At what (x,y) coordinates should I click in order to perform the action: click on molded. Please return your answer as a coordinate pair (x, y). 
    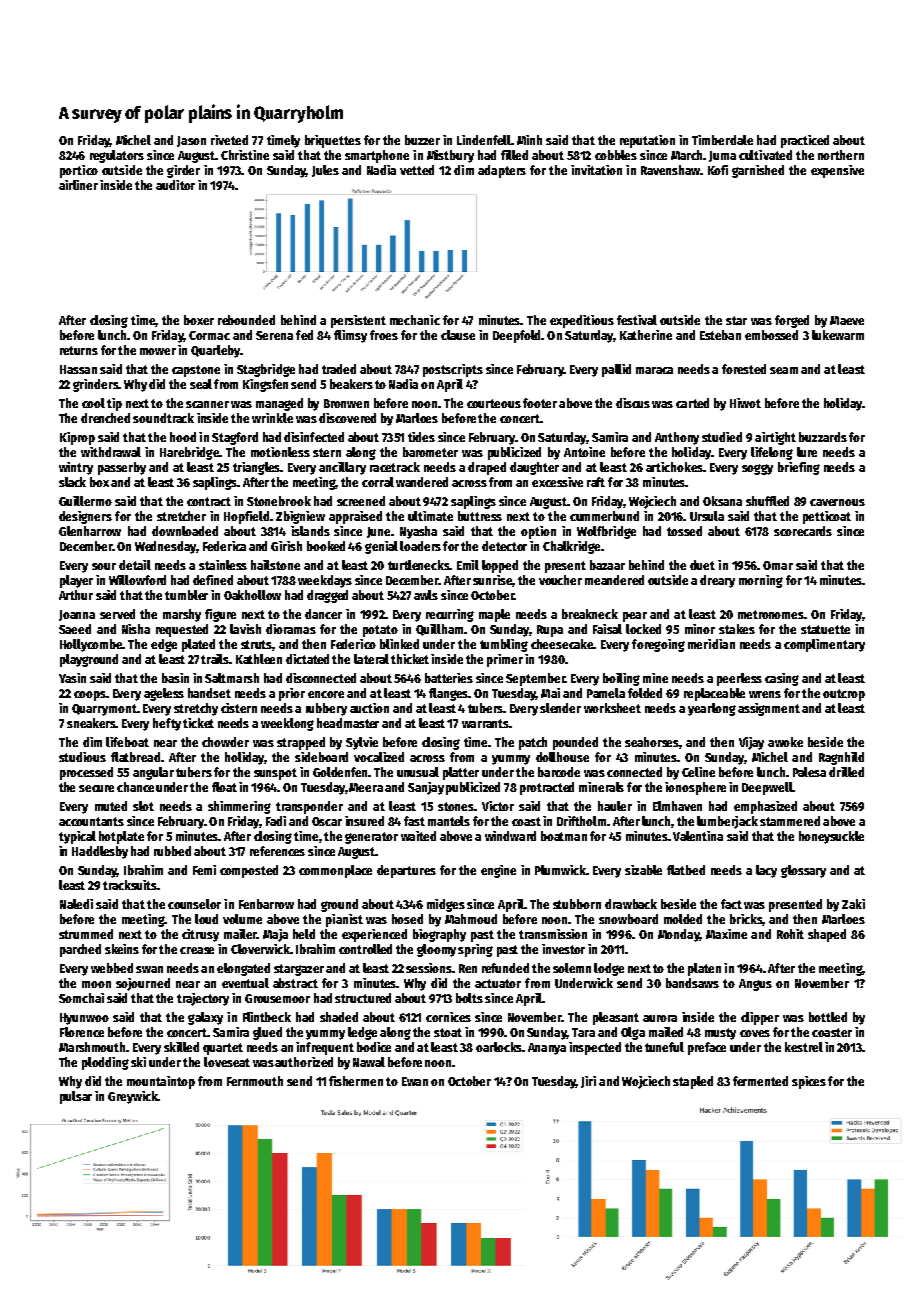
    Looking at the image, I should click on (683, 919).
